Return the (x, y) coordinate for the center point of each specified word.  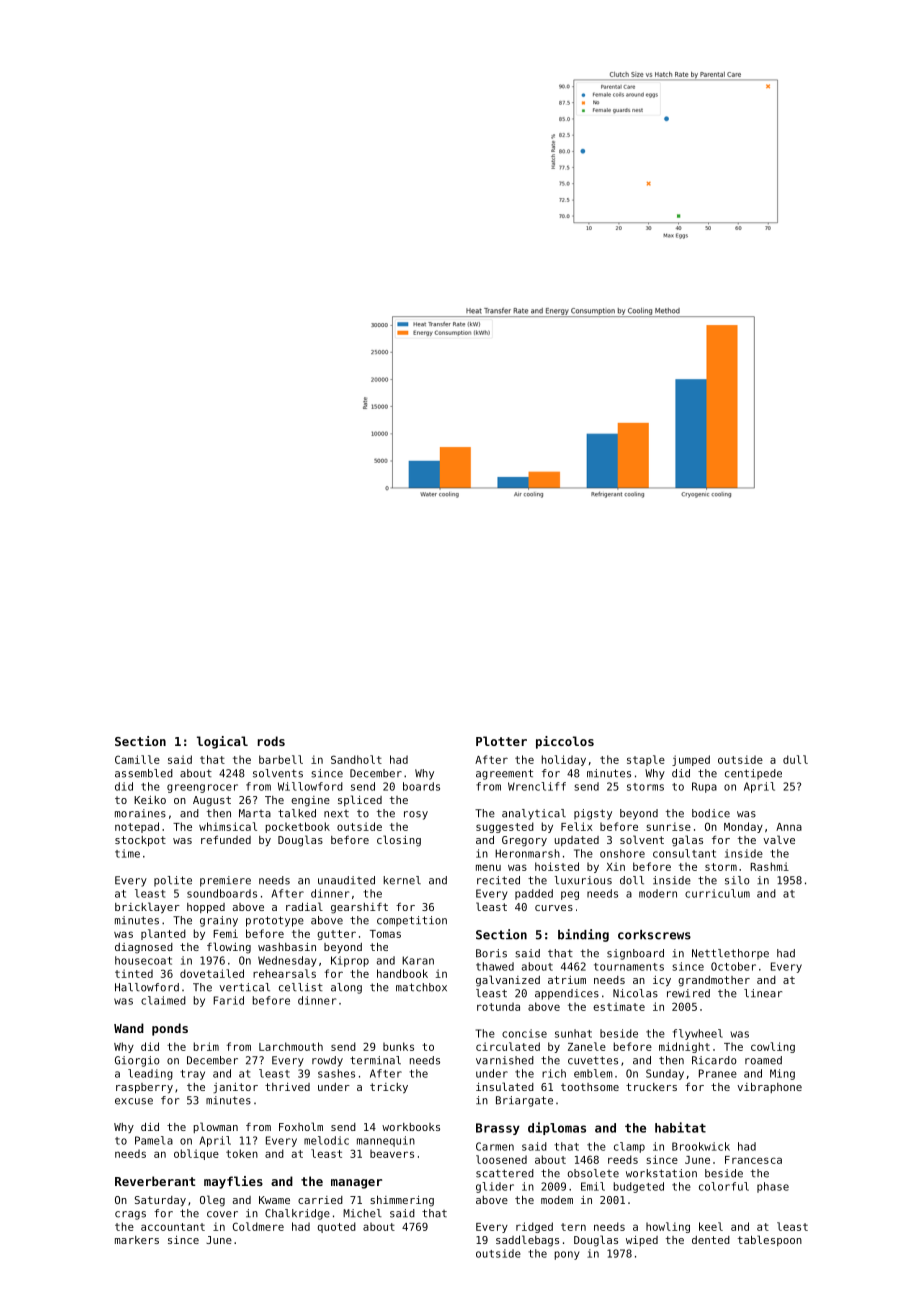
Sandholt (356, 759)
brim (206, 1046)
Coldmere (258, 1226)
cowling (773, 1047)
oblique (196, 1154)
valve (779, 839)
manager (356, 1184)
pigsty (593, 814)
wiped (642, 1241)
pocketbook (297, 827)
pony (566, 1255)
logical (222, 742)
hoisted (557, 866)
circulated (508, 1046)
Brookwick (701, 1146)
